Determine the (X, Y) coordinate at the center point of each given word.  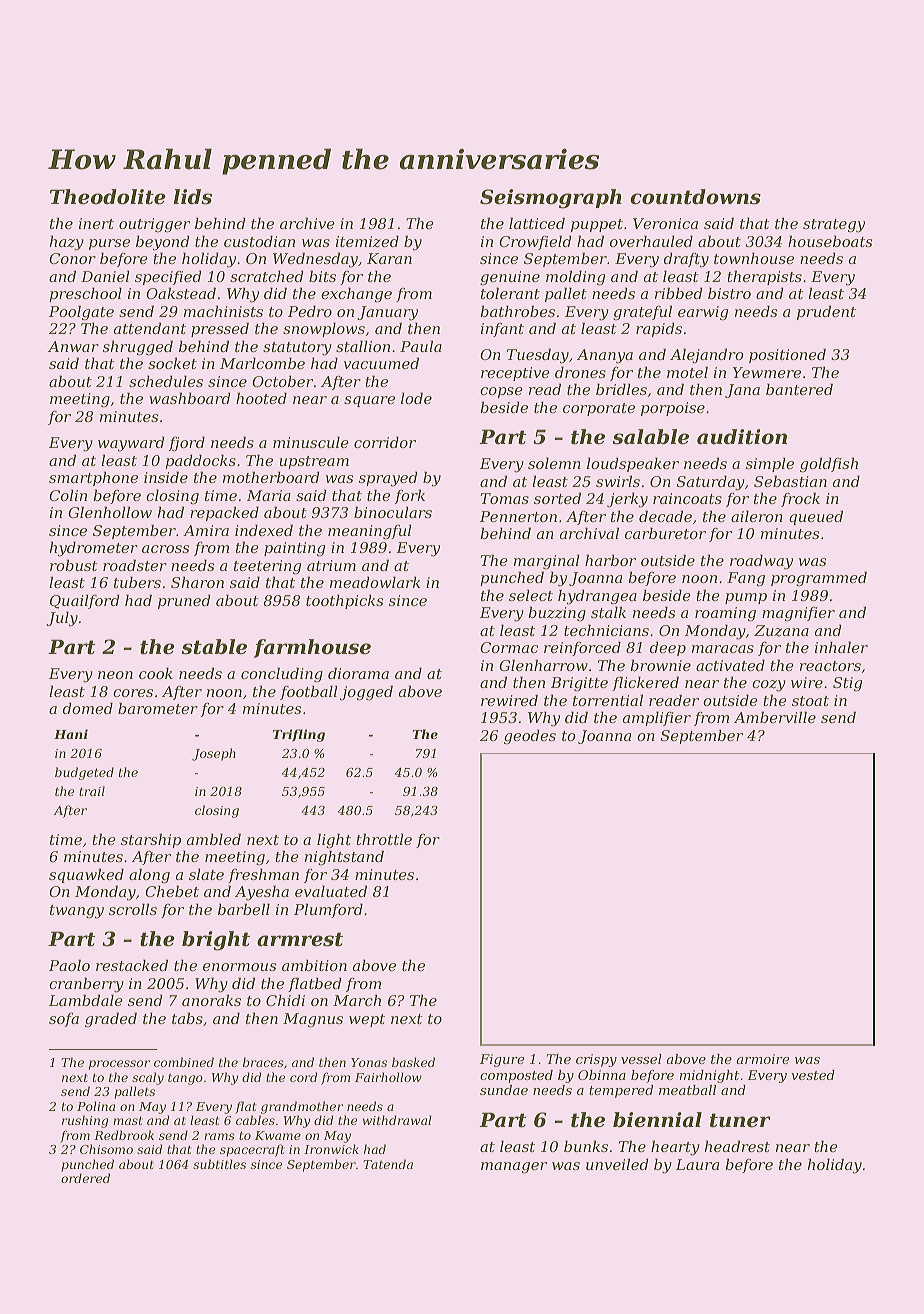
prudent (826, 312)
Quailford (84, 601)
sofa (64, 1020)
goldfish (829, 465)
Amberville (775, 717)
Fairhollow (388, 1077)
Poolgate (81, 313)
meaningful (369, 532)
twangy (77, 912)
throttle (384, 839)
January (387, 313)
